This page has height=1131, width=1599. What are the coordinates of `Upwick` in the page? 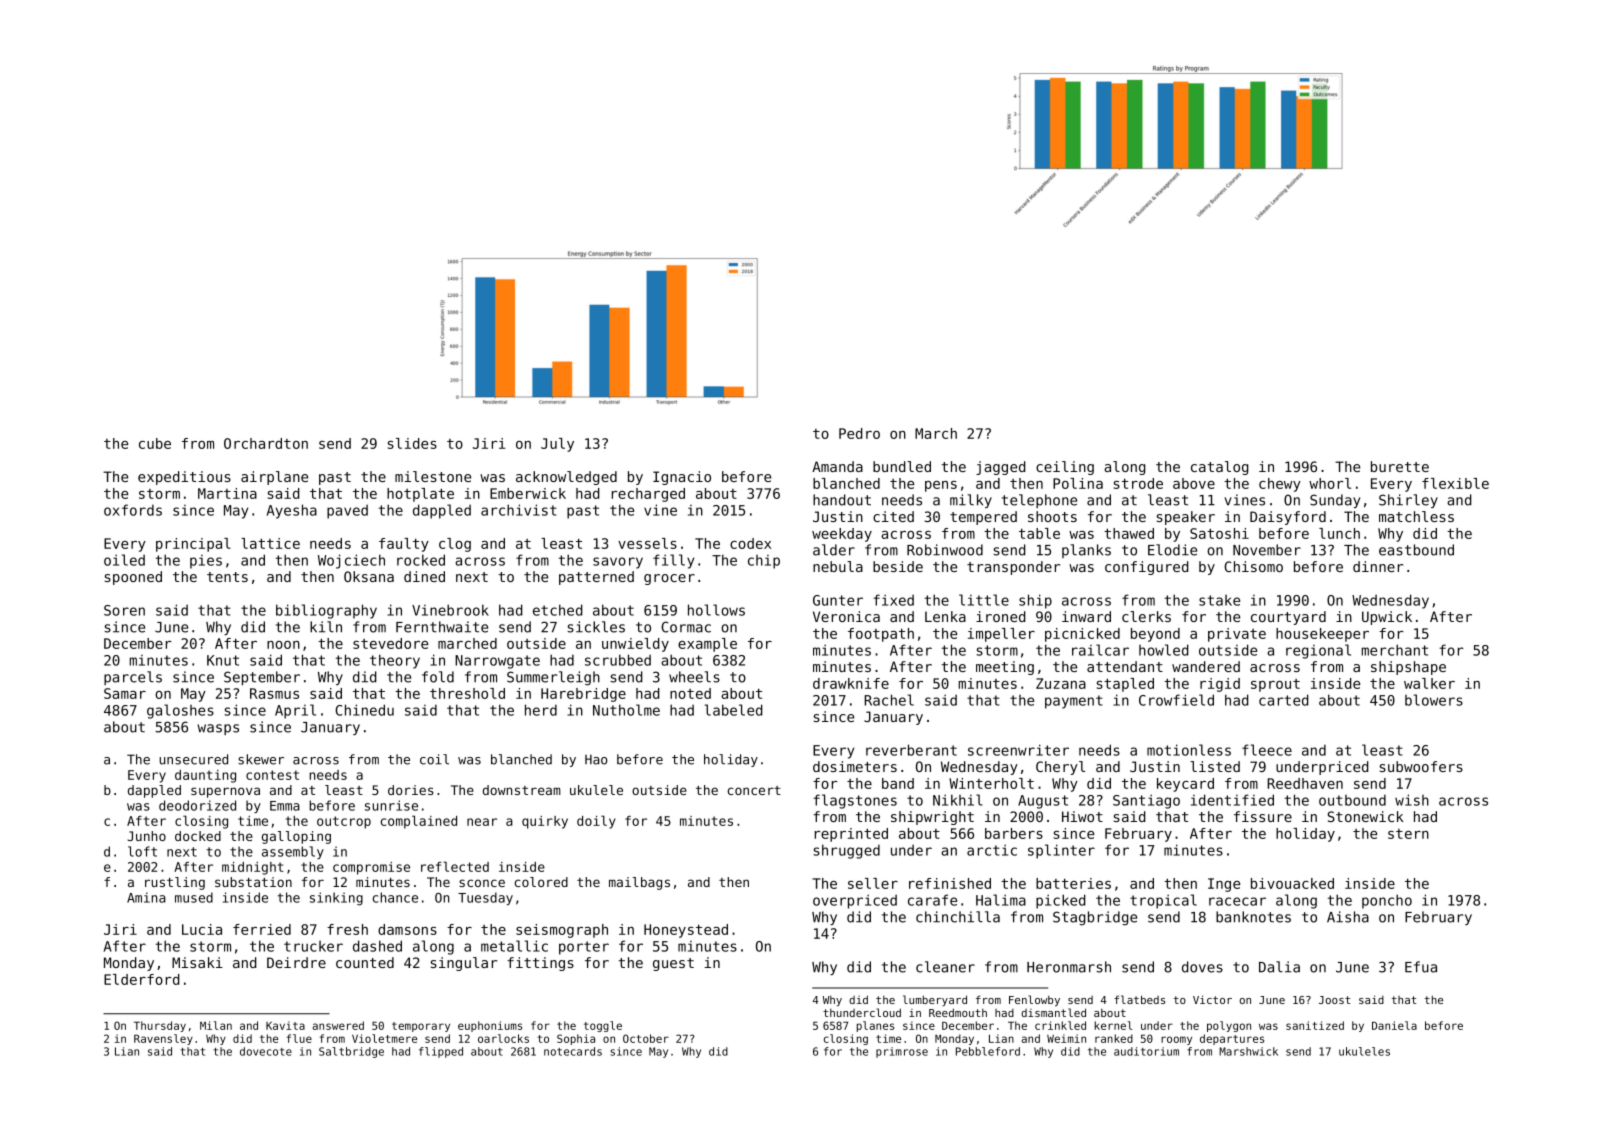 It's located at (1387, 618).
